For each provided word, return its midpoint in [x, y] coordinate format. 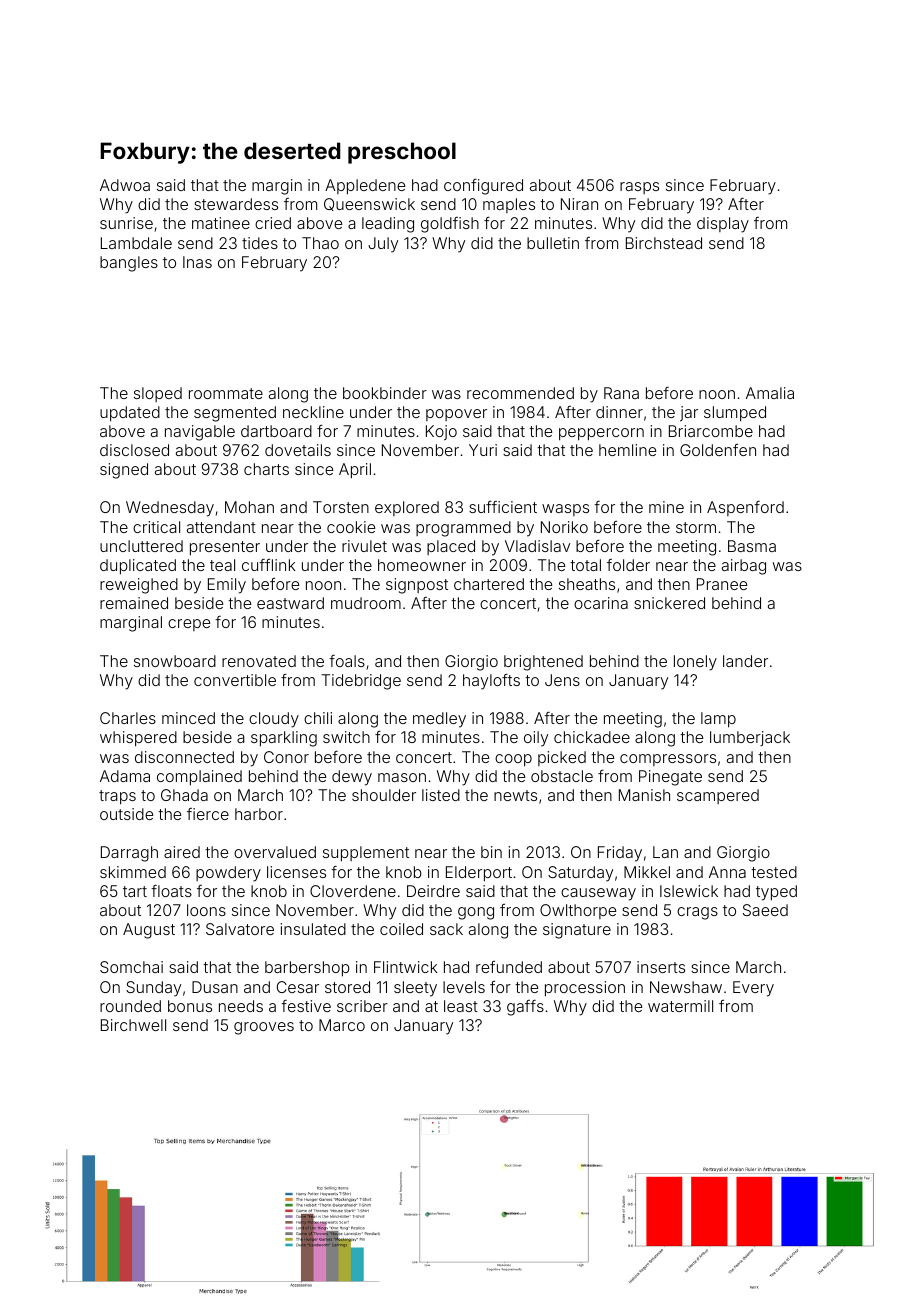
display [723, 225]
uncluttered [141, 546]
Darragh [129, 854]
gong [476, 913]
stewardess [236, 204]
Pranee [722, 584]
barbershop [307, 969]
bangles [129, 264]
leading [388, 225]
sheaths [587, 584]
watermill [680, 1006]
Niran [579, 204]
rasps [639, 188]
